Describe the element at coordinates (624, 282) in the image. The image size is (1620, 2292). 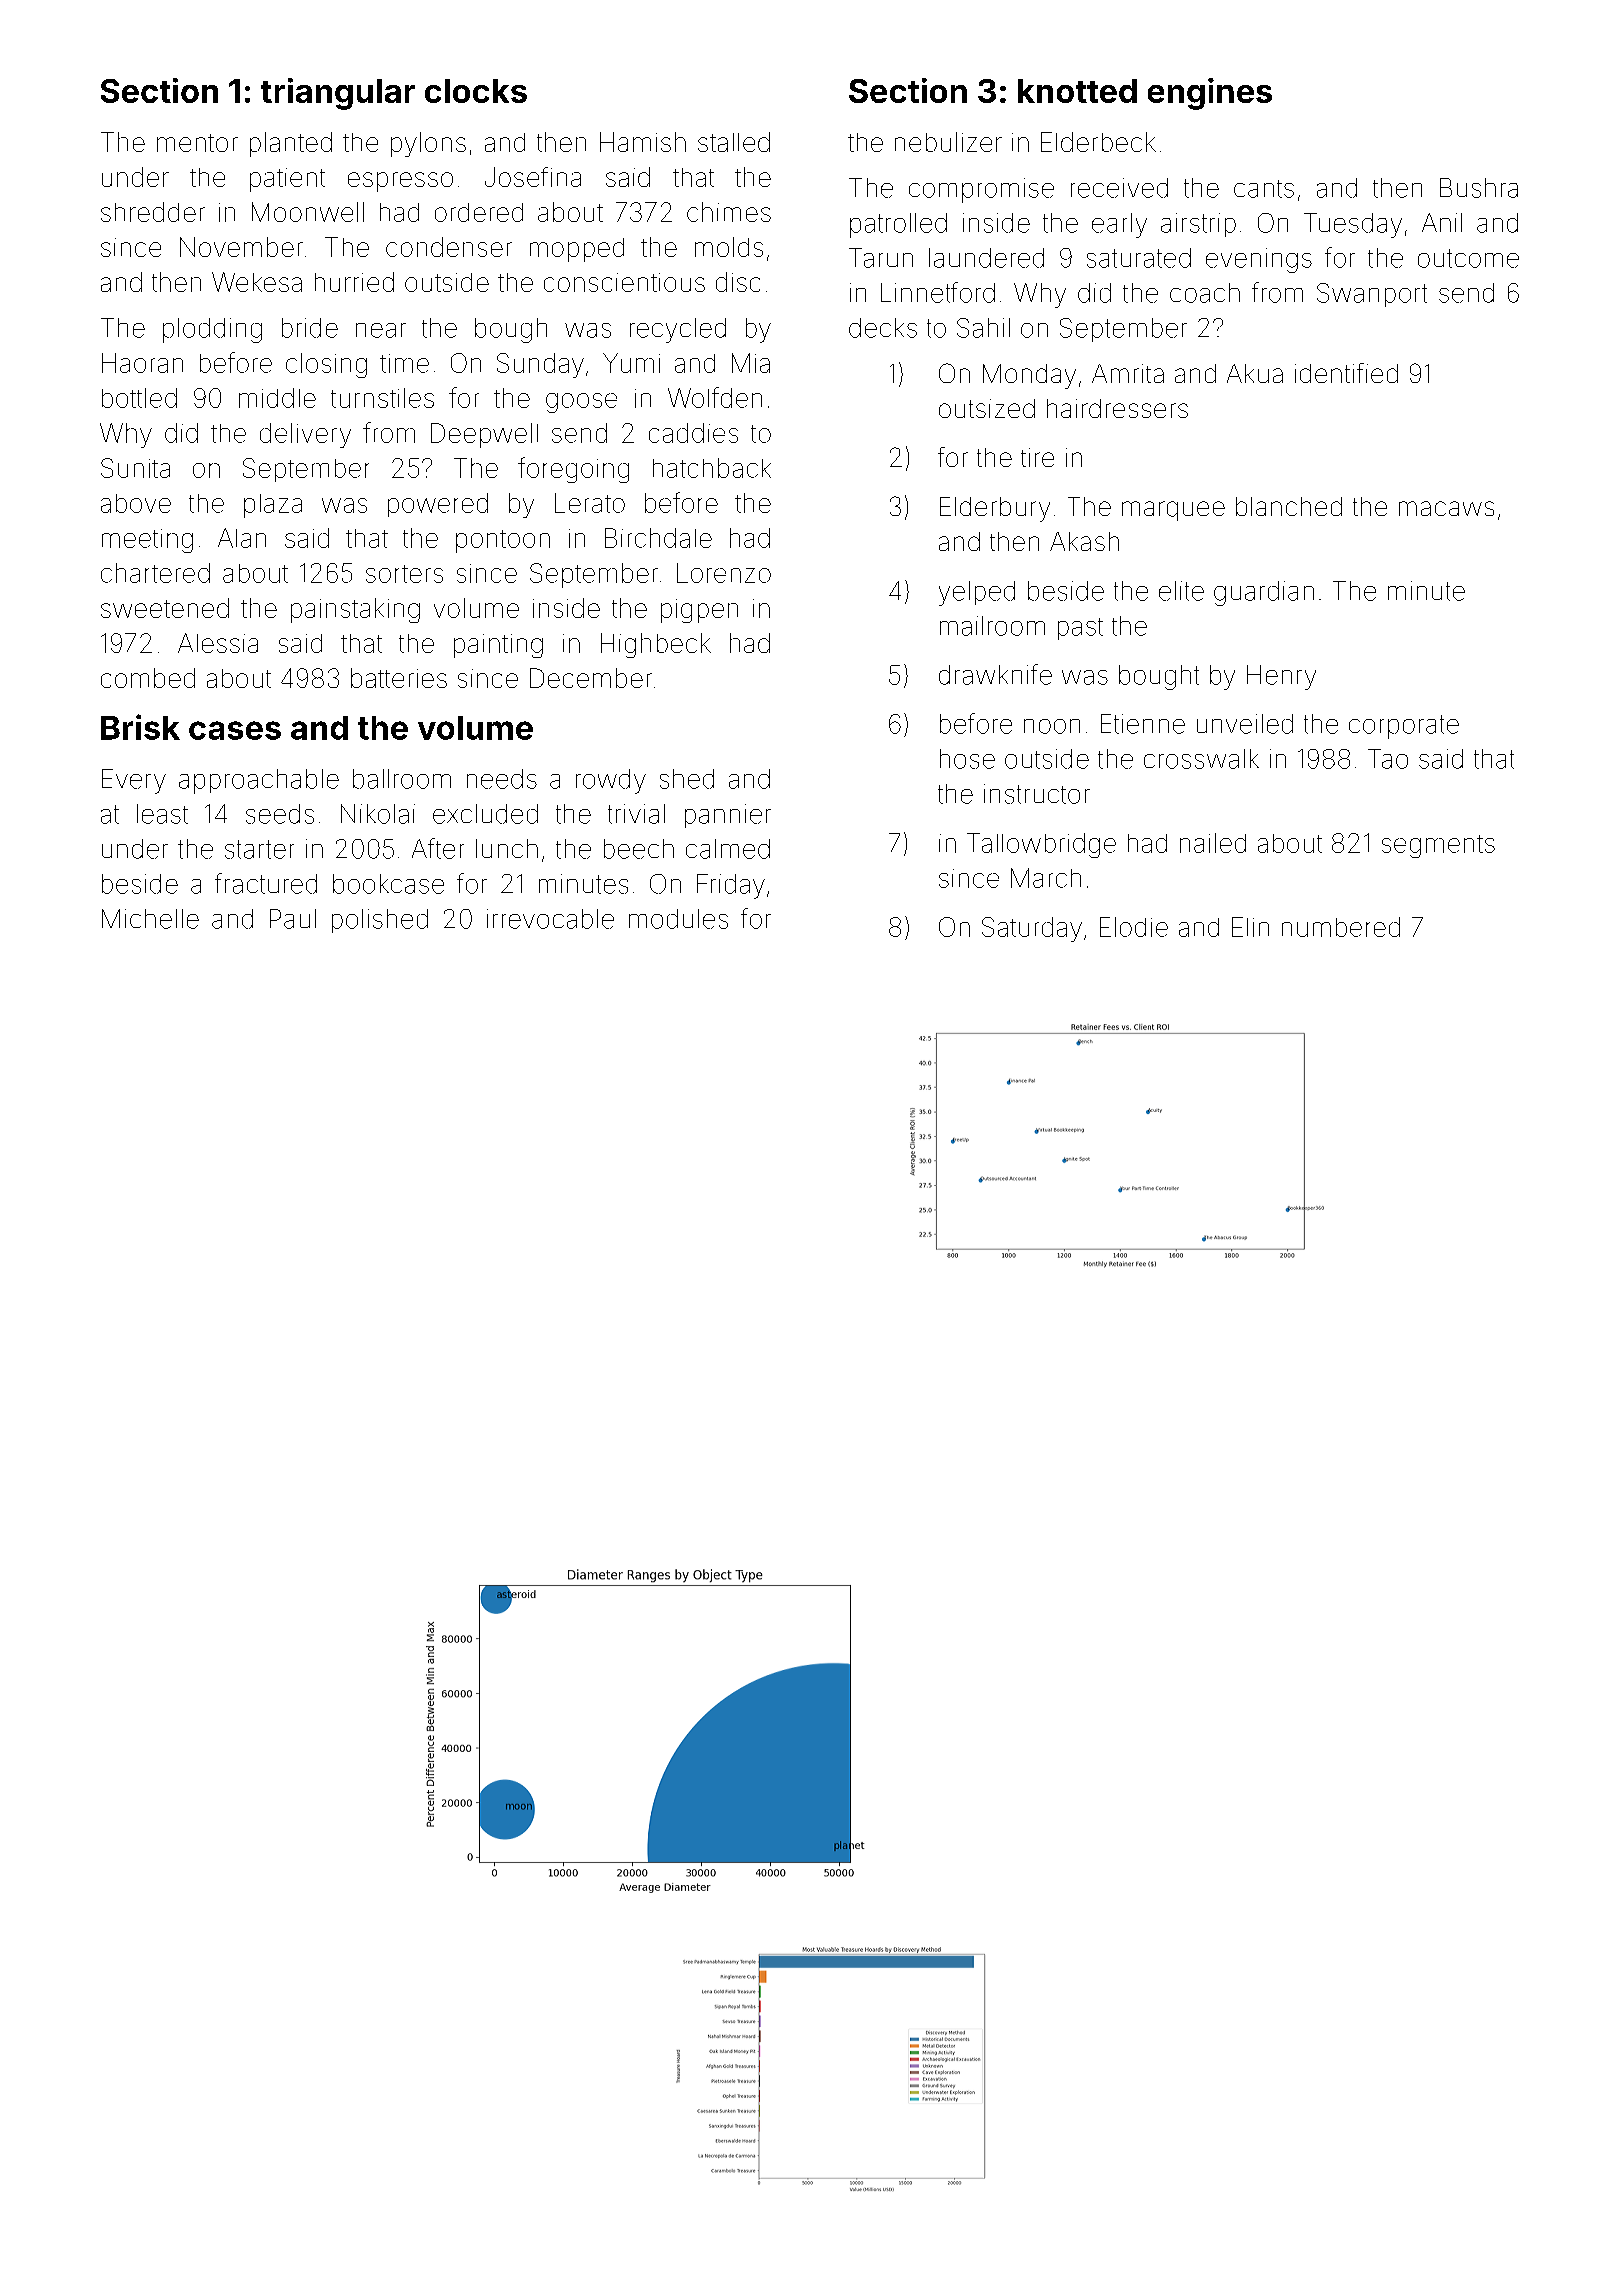
I see `conscientious` at that location.
